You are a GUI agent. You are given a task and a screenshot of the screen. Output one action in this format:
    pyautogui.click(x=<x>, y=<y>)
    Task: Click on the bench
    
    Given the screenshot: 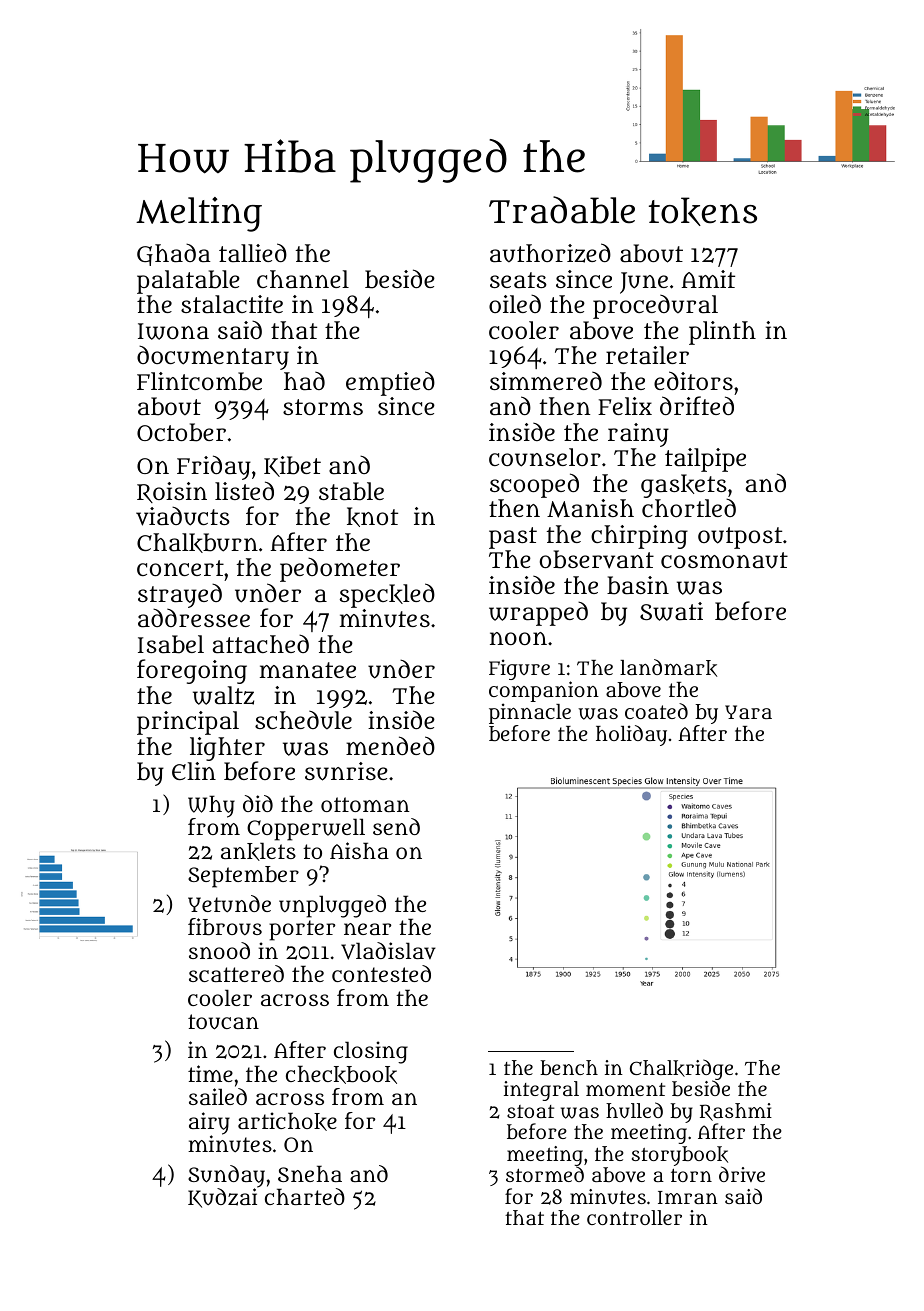 What is the action you would take?
    pyautogui.click(x=569, y=1067)
